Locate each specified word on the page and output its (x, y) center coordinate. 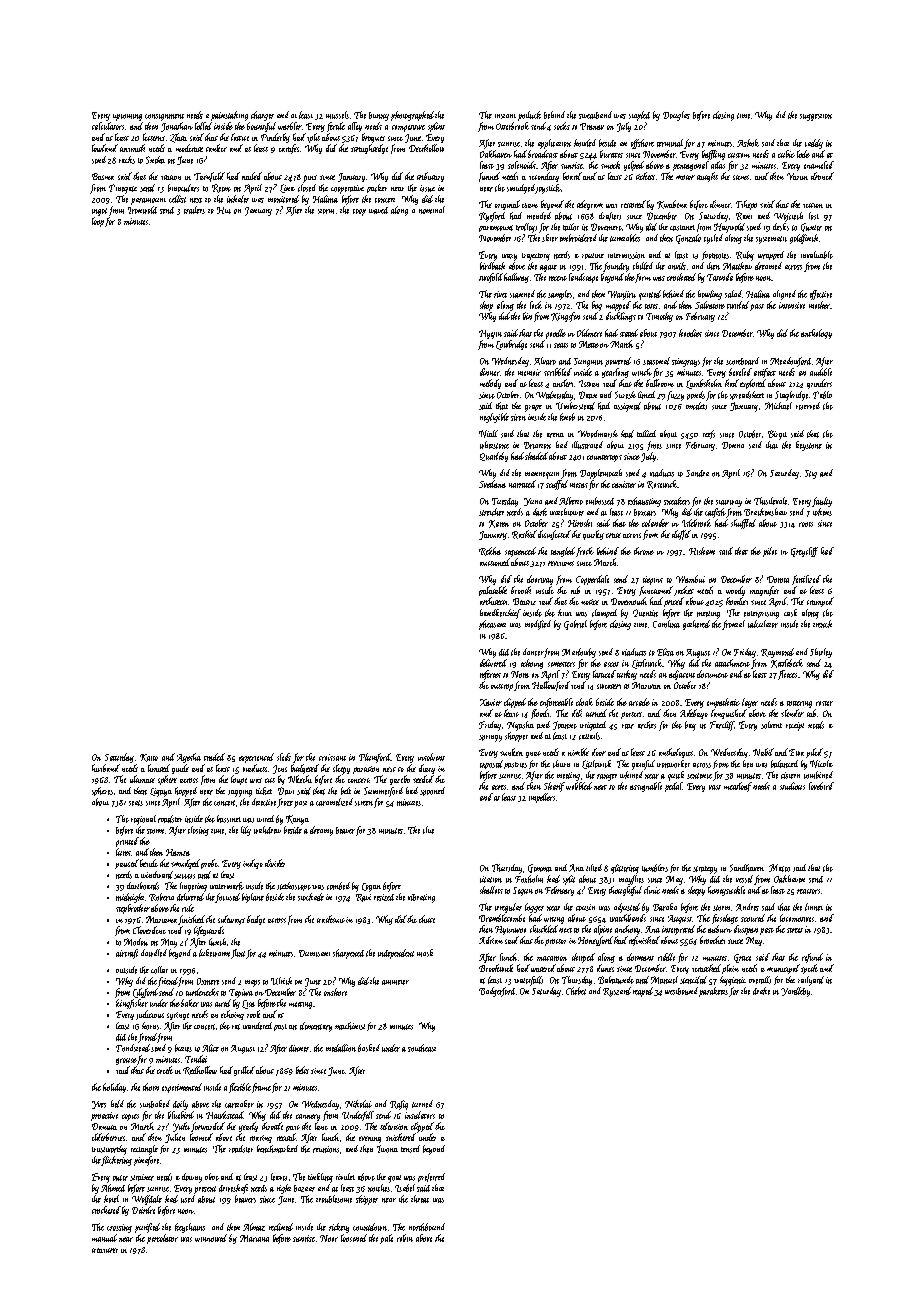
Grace (742, 958)
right (284, 1189)
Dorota (778, 579)
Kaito (149, 758)
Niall (488, 434)
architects (493, 601)
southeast (422, 1048)
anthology (816, 334)
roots (806, 524)
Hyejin (490, 334)
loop (98, 222)
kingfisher (132, 1004)
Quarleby (494, 457)
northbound (427, 1227)
